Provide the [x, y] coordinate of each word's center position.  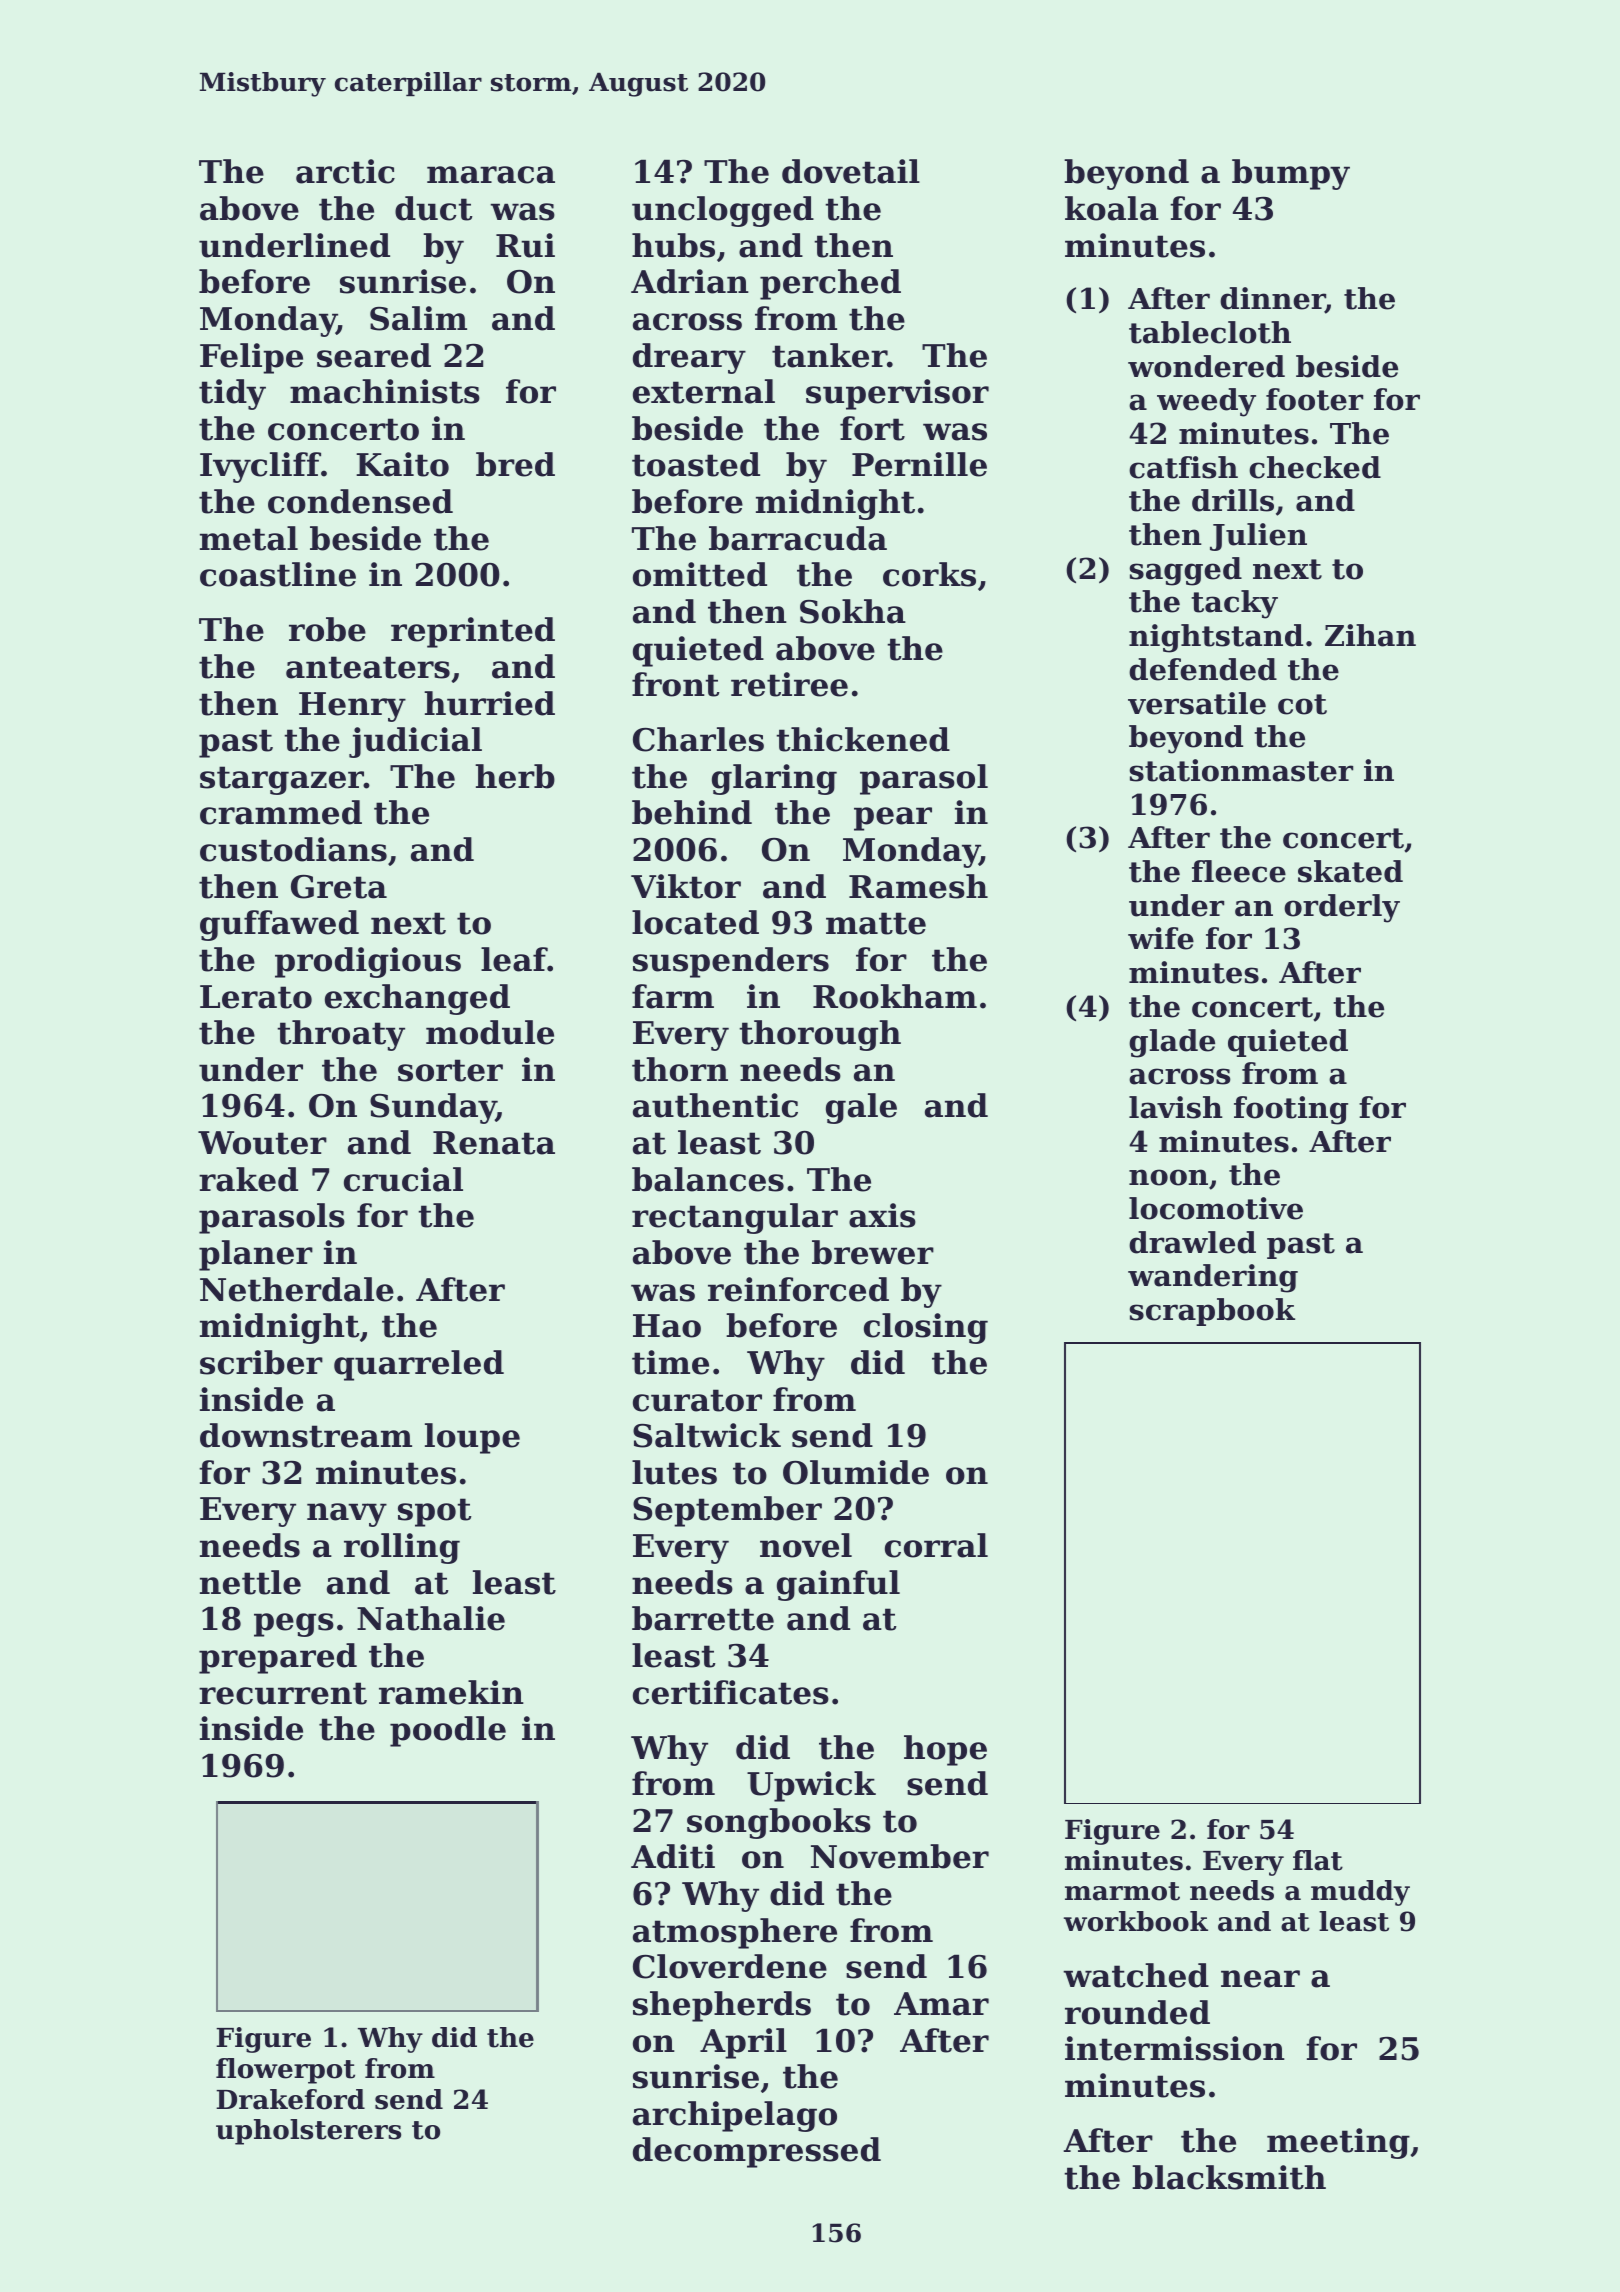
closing [926, 1328]
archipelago [735, 2116]
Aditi [673, 1856]
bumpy [1291, 174]
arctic [345, 171]
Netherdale [297, 1289]
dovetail [851, 171]
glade [1172, 1043]
